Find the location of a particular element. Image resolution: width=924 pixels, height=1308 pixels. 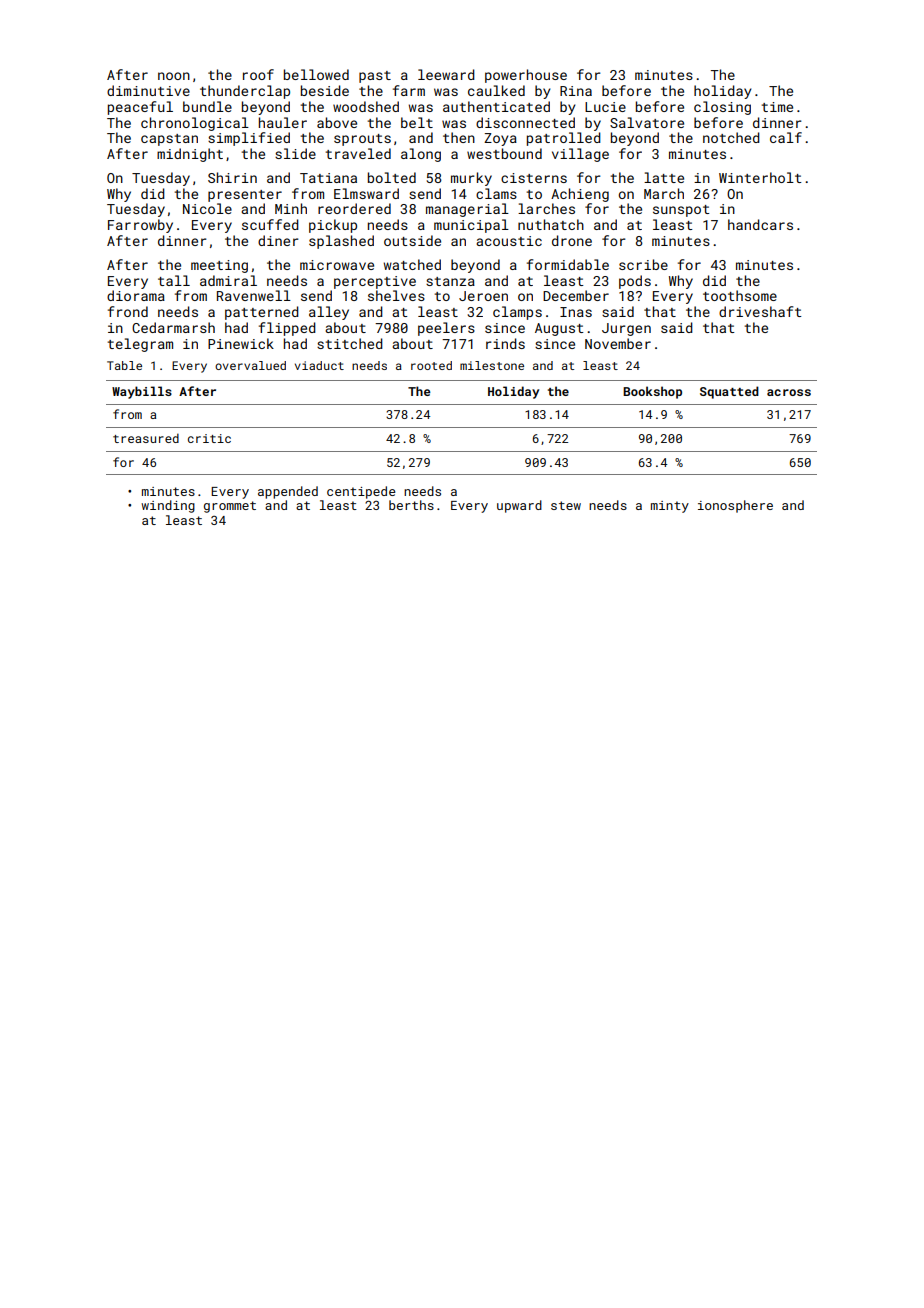

scuffed is located at coordinates (270, 224).
